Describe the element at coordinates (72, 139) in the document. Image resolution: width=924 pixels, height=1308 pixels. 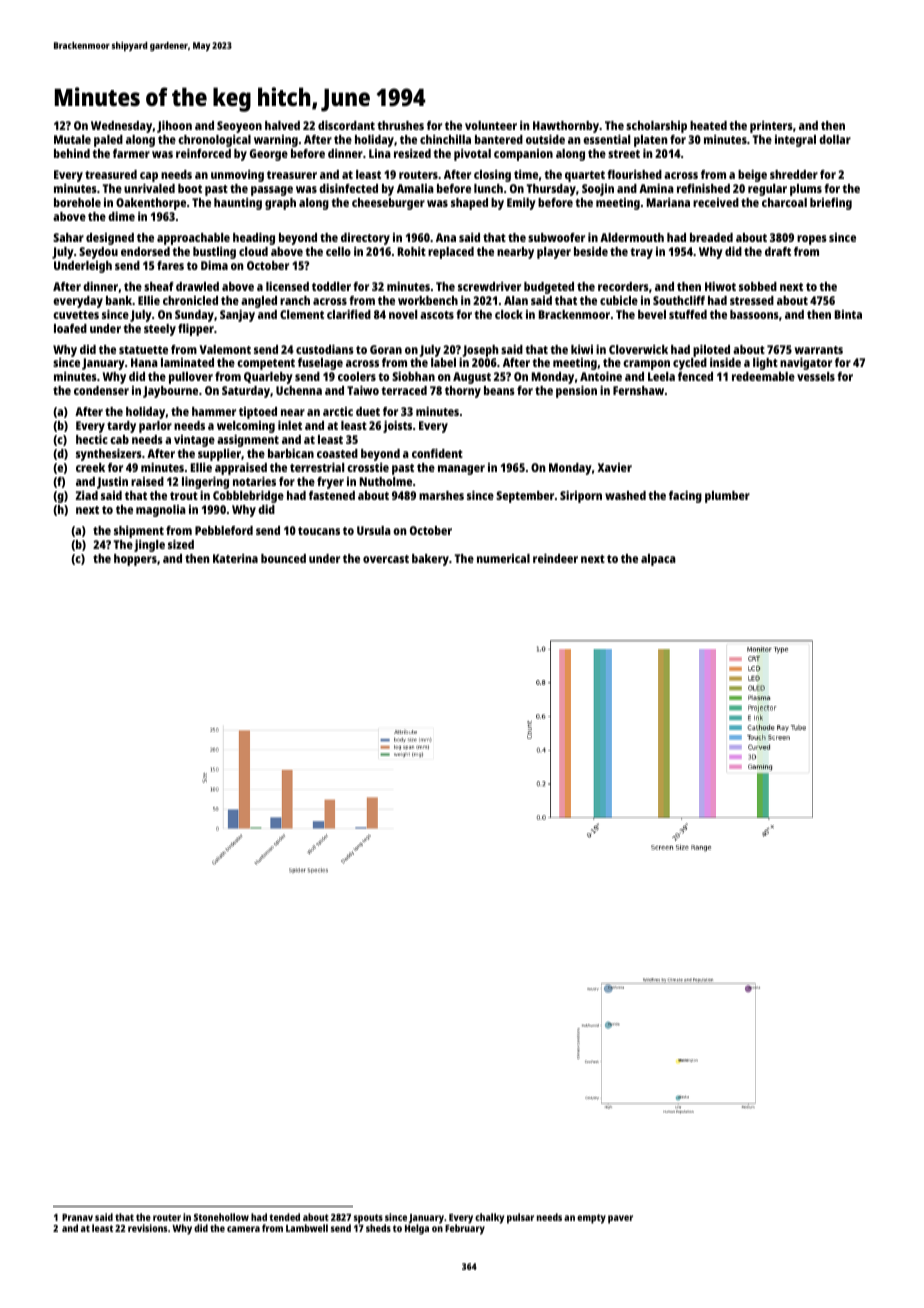
I see `Mutale` at that location.
